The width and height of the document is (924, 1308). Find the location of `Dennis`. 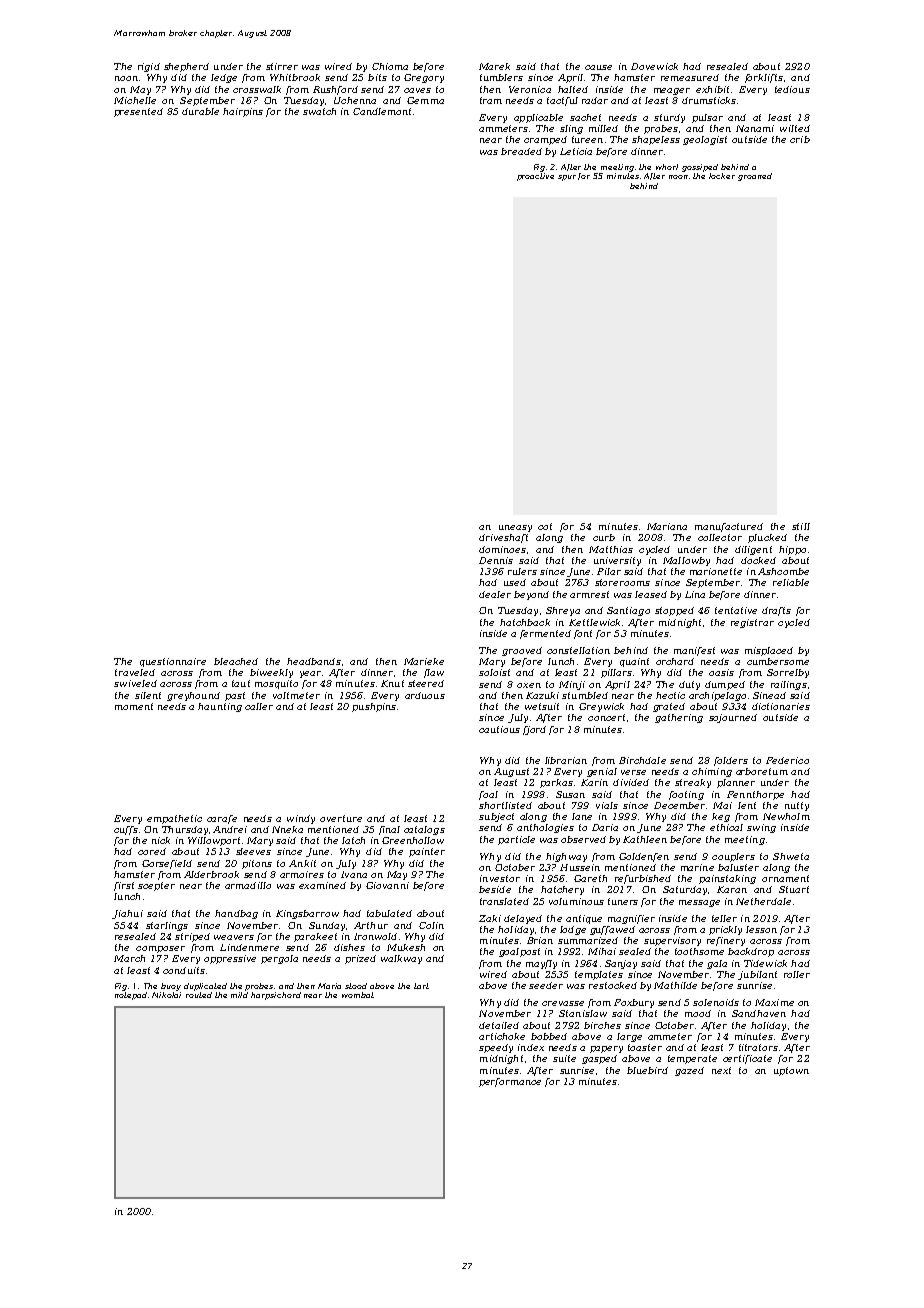

Dennis is located at coordinates (496, 560).
